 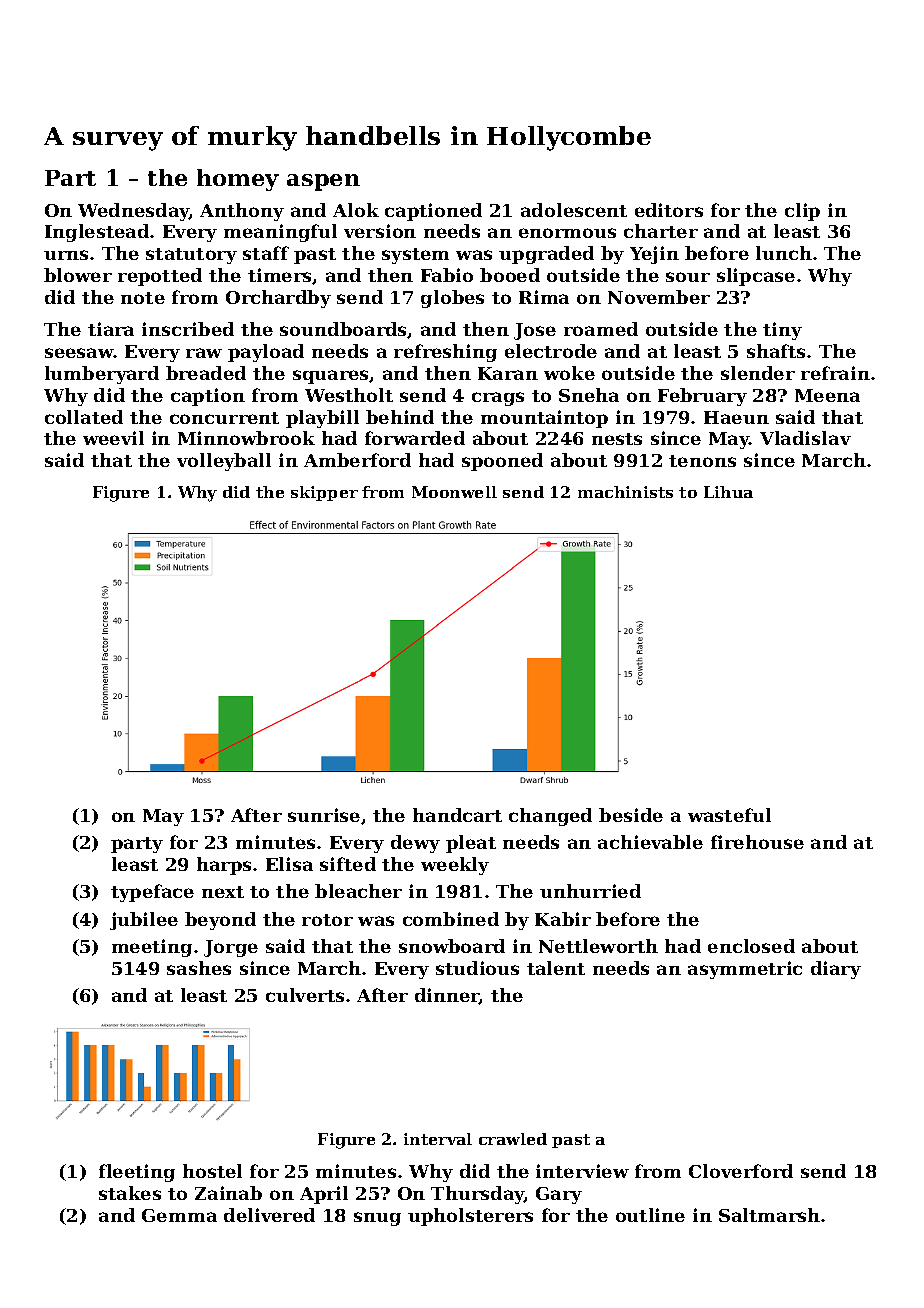 What do you see at coordinates (377, 1219) in the screenshot?
I see `snug` at bounding box center [377, 1219].
